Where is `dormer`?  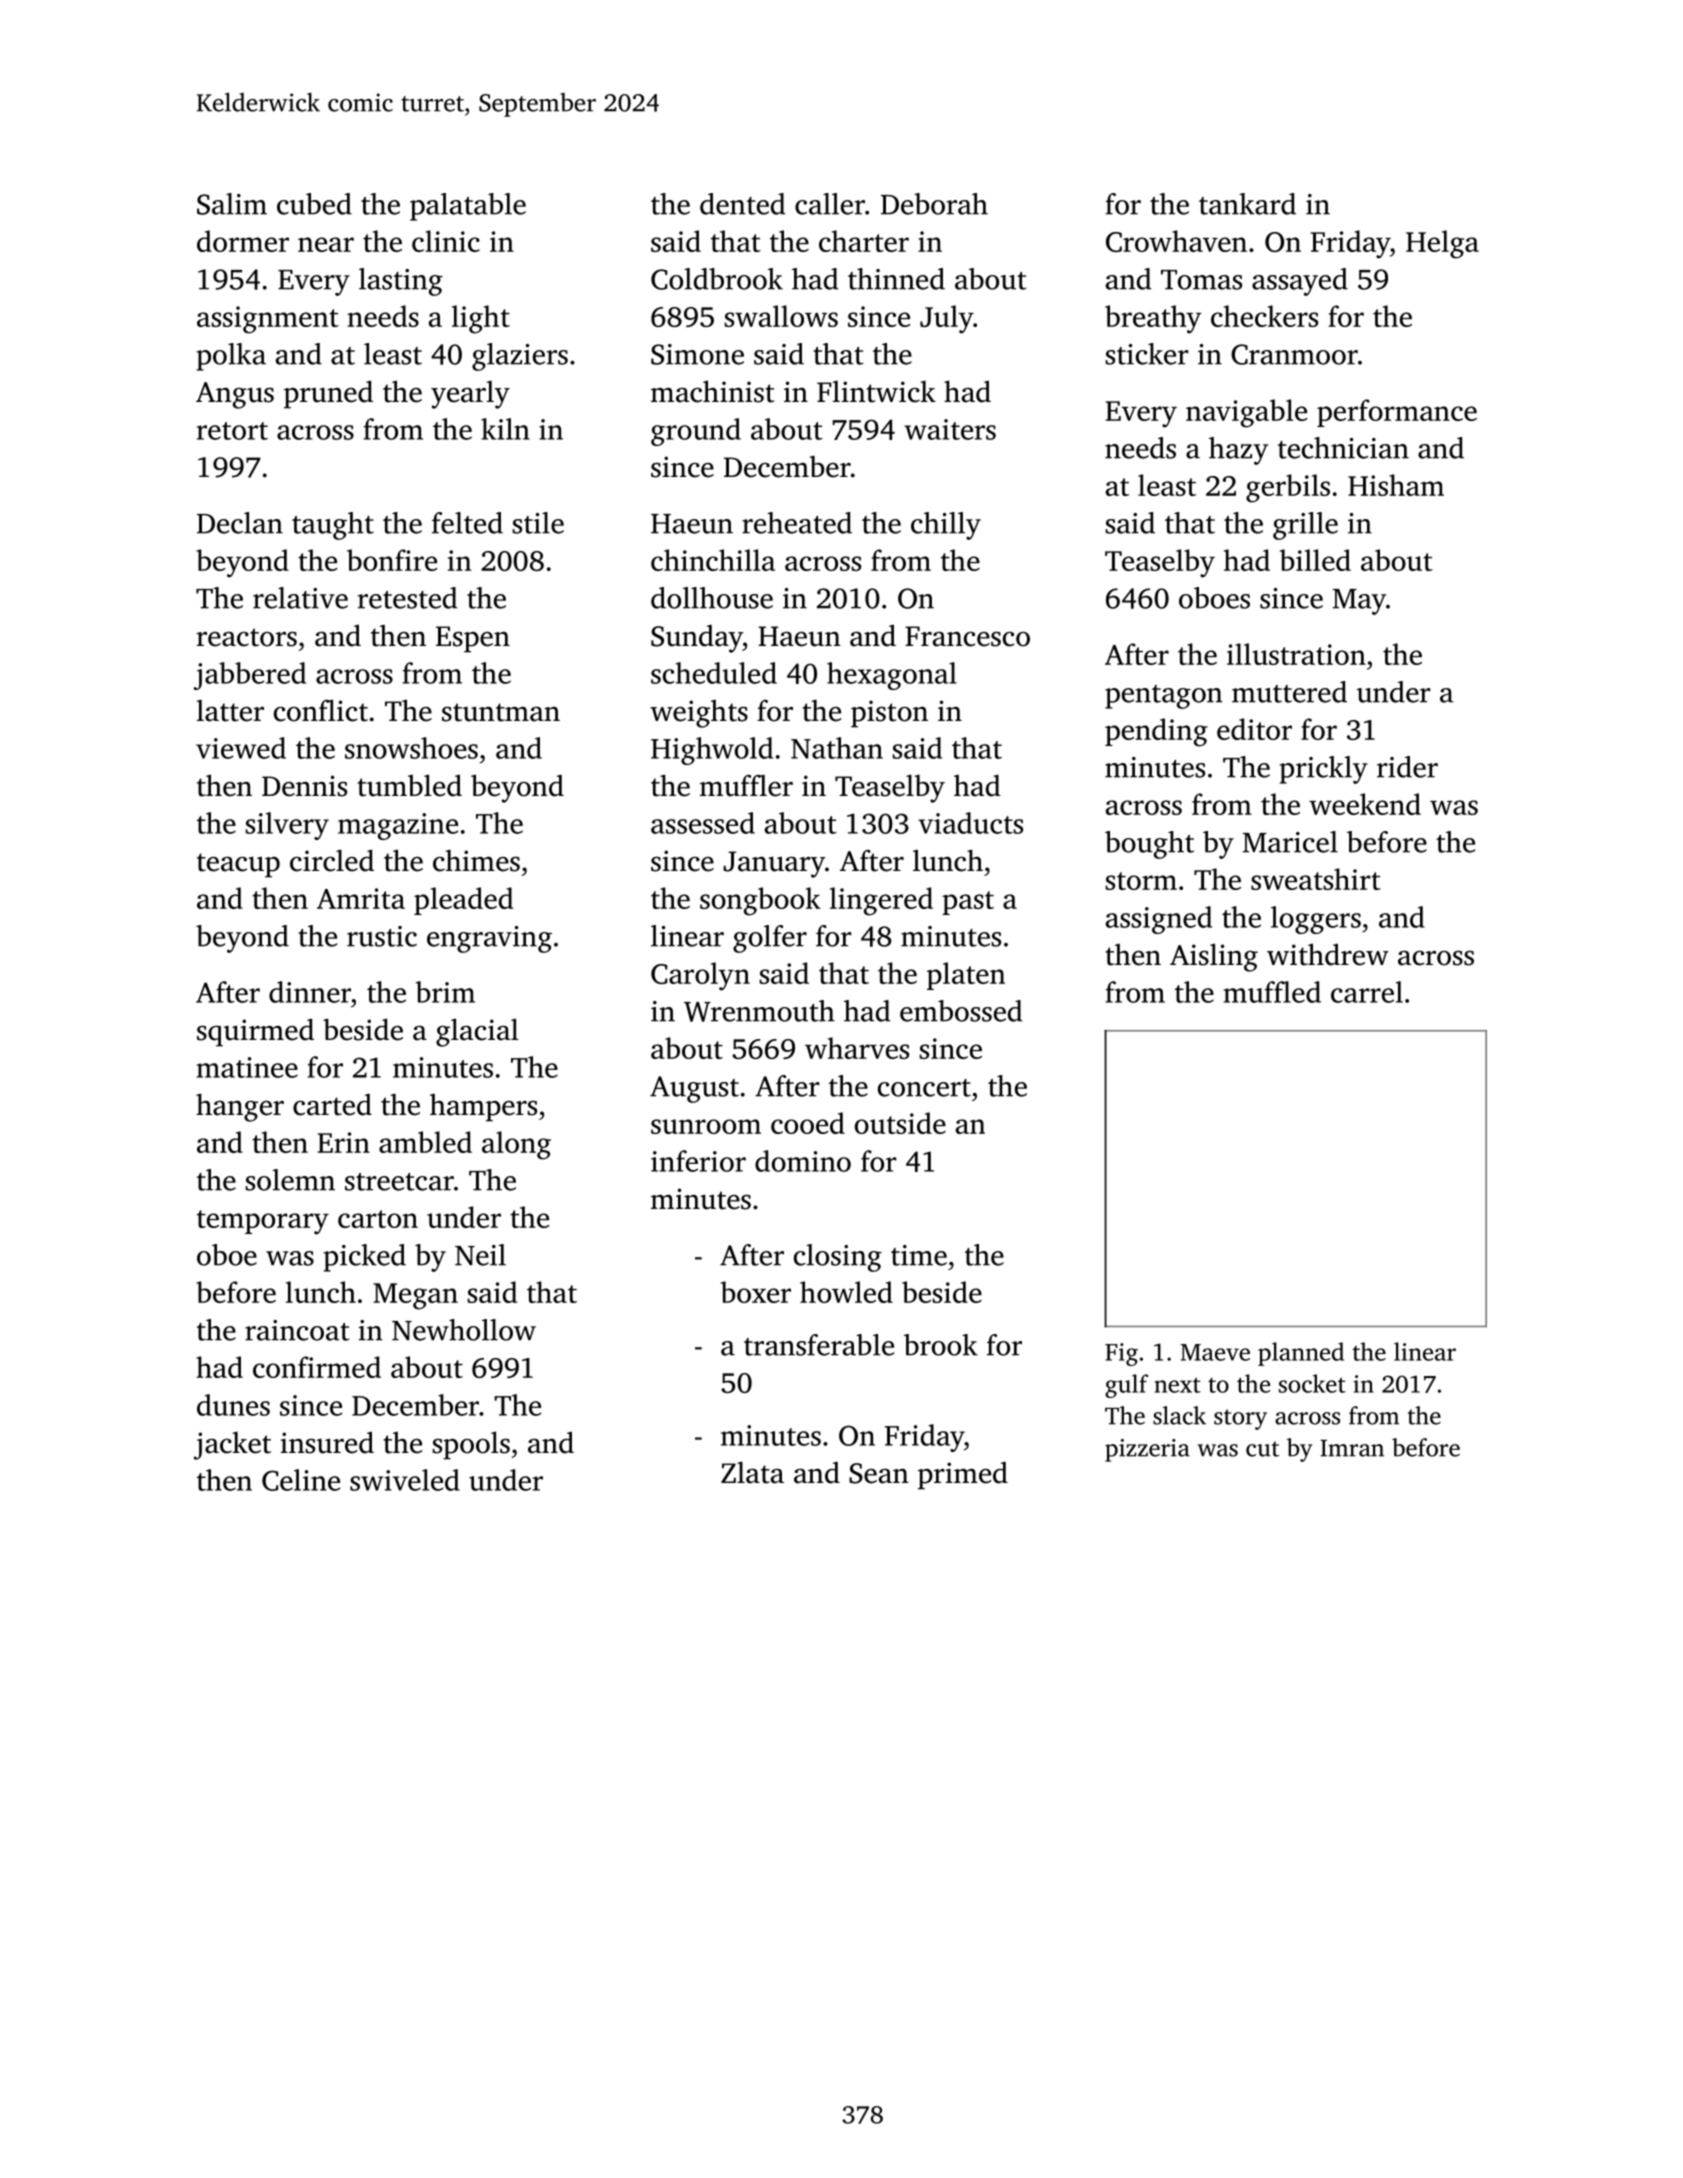 dormer is located at coordinates (243, 241).
